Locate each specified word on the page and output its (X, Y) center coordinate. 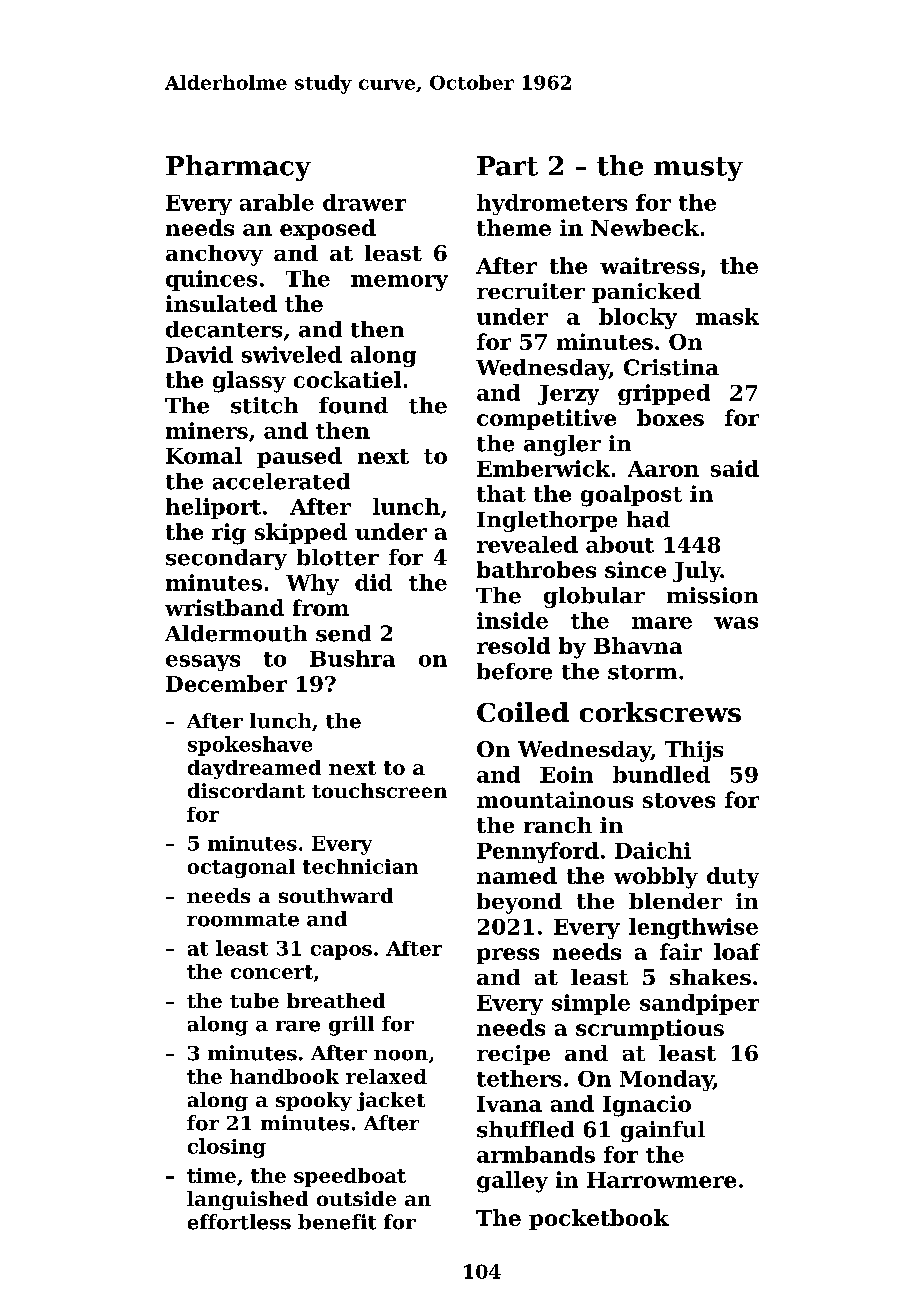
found (353, 405)
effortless (239, 1222)
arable (277, 202)
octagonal (241, 868)
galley (512, 1182)
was (736, 623)
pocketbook (599, 1219)
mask (727, 316)
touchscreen (379, 790)
